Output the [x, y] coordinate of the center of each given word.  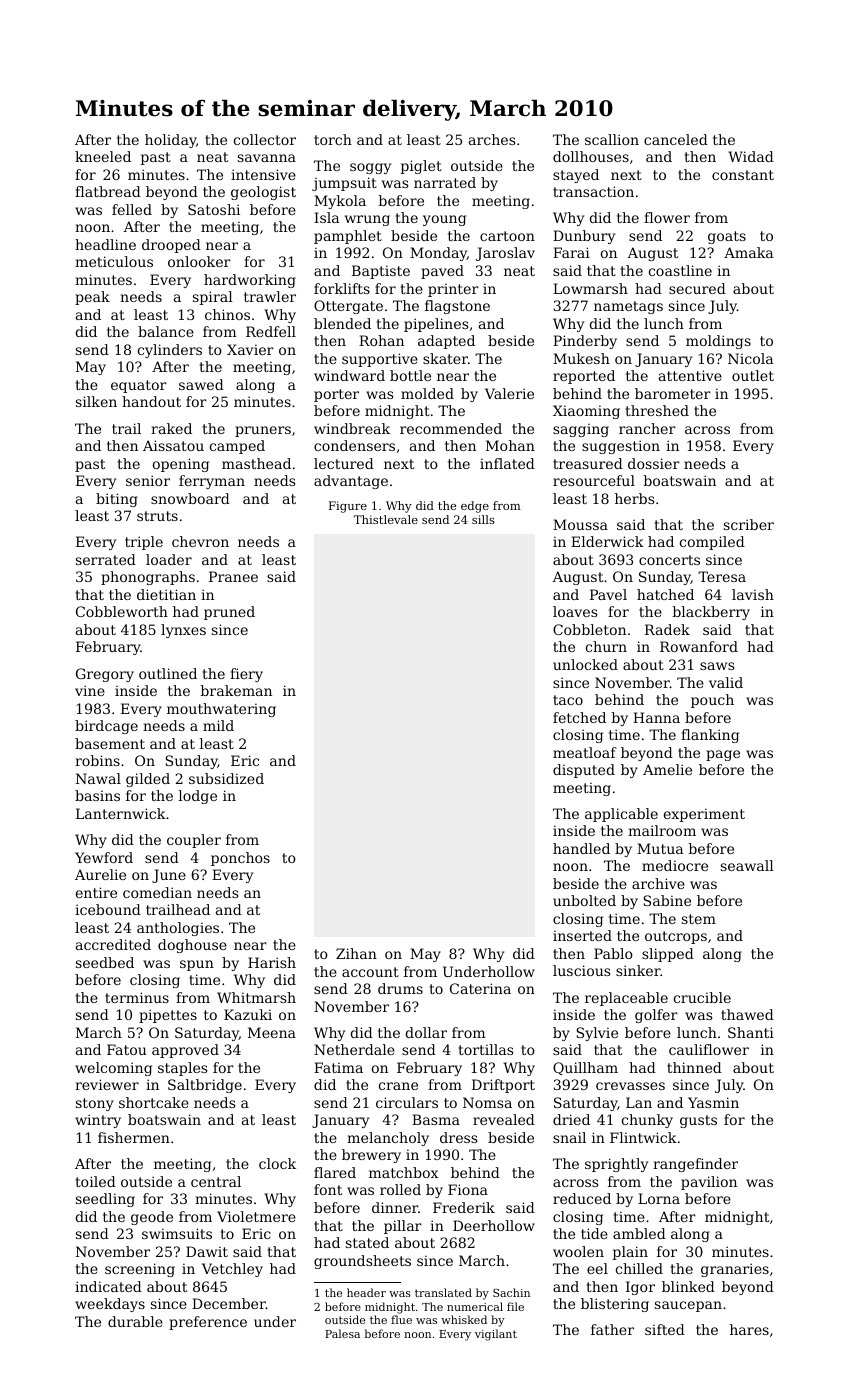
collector [265, 139]
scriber [749, 524]
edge [475, 507]
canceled [676, 139]
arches [492, 139]
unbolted [584, 900]
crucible [702, 997]
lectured [344, 463]
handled [581, 848]
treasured [588, 463]
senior [148, 480]
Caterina [480, 988]
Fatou [127, 1049]
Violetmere [256, 1216]
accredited [113, 944]
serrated [106, 559]
